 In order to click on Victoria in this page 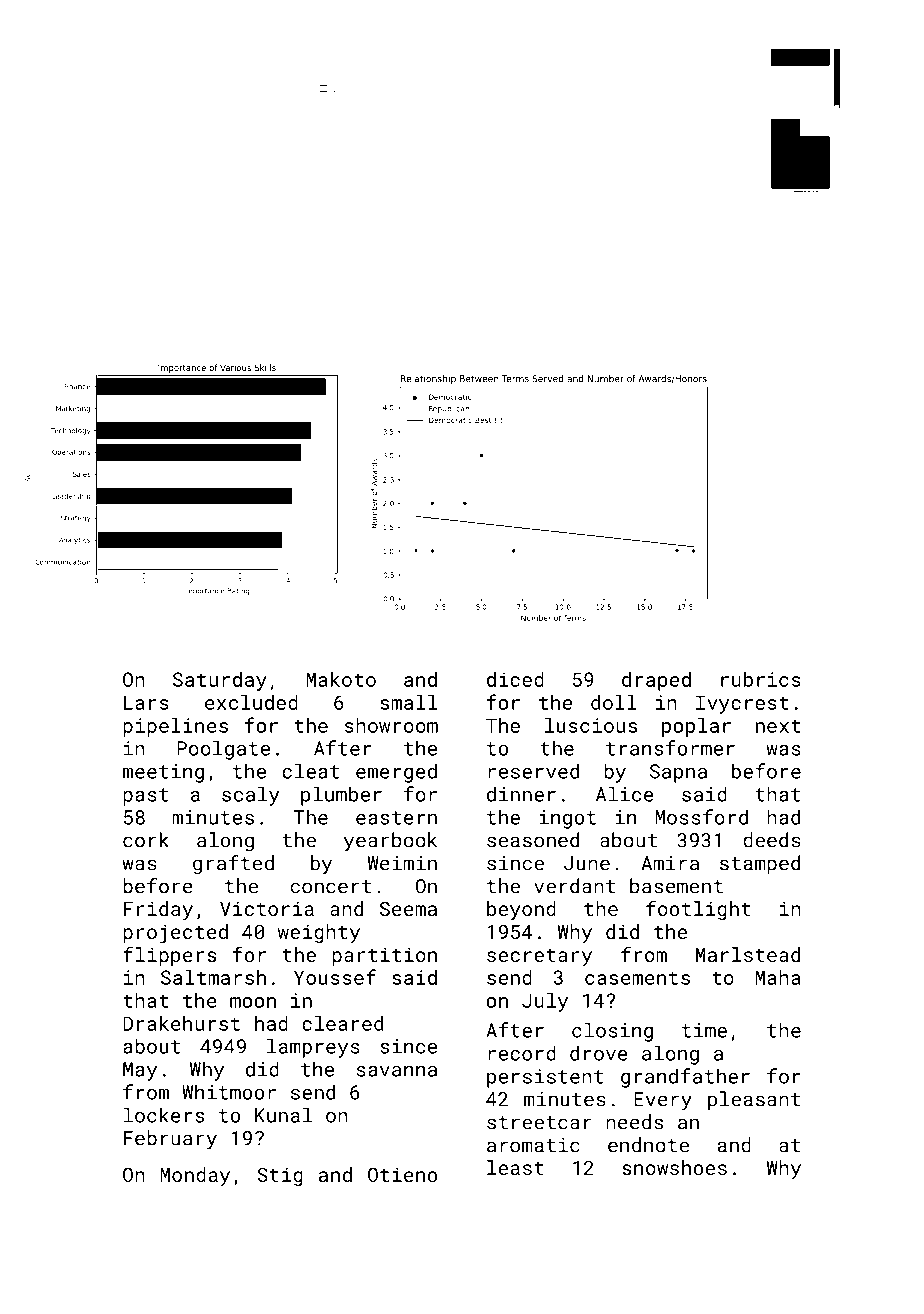, I will do `click(267, 908)`.
